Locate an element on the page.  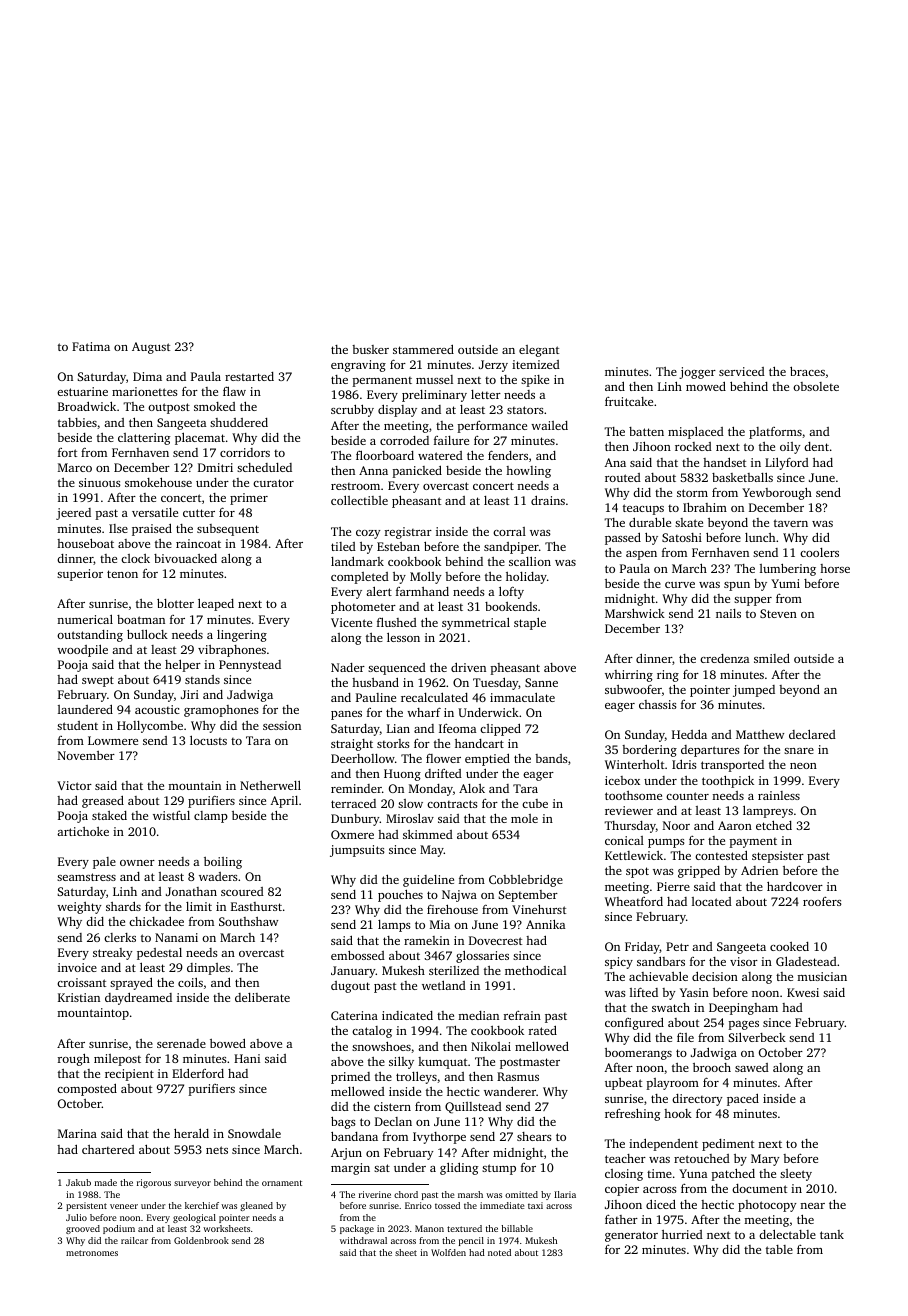
howling is located at coordinates (528, 472).
